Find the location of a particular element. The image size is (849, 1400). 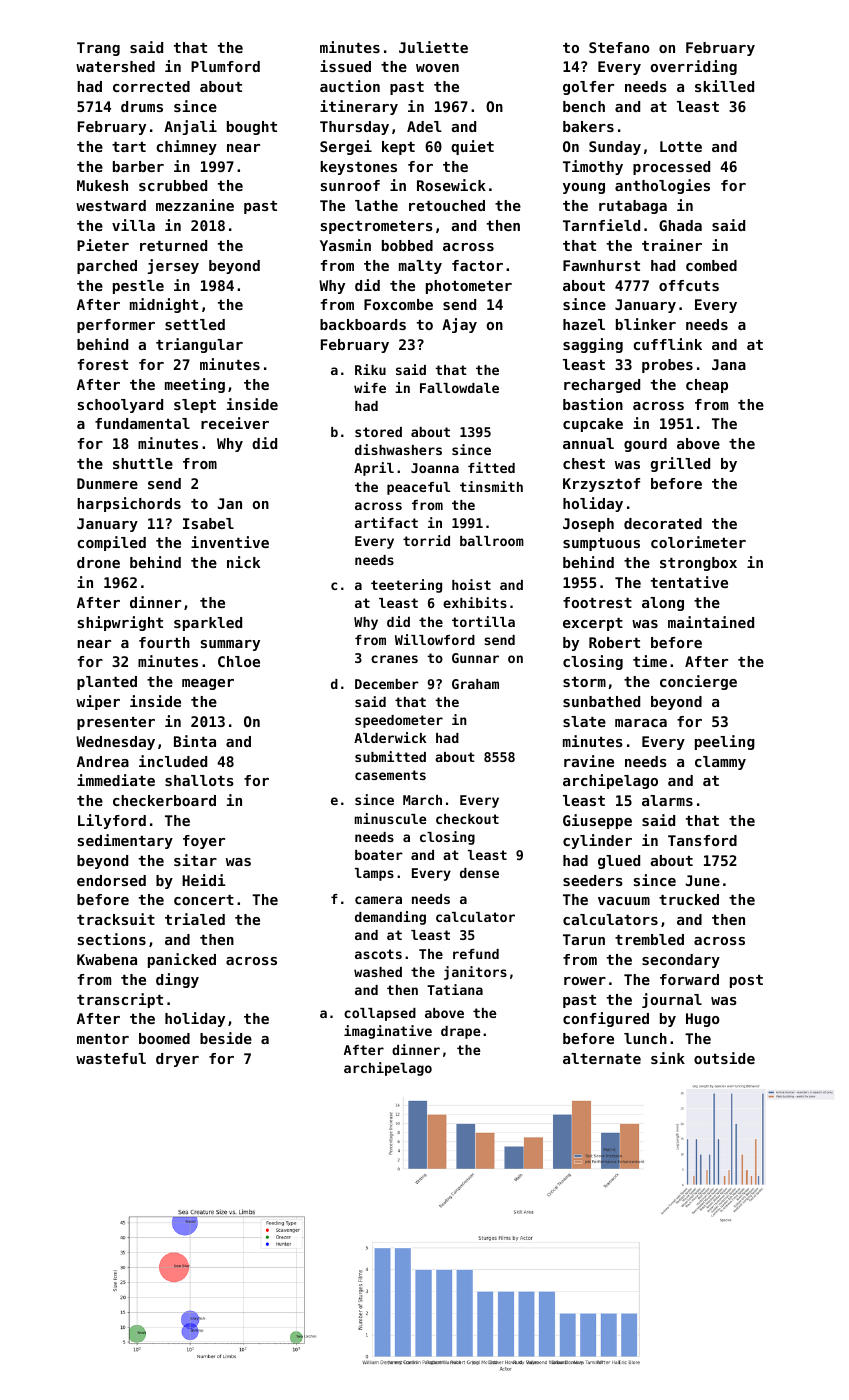

overriding is located at coordinates (694, 67).
